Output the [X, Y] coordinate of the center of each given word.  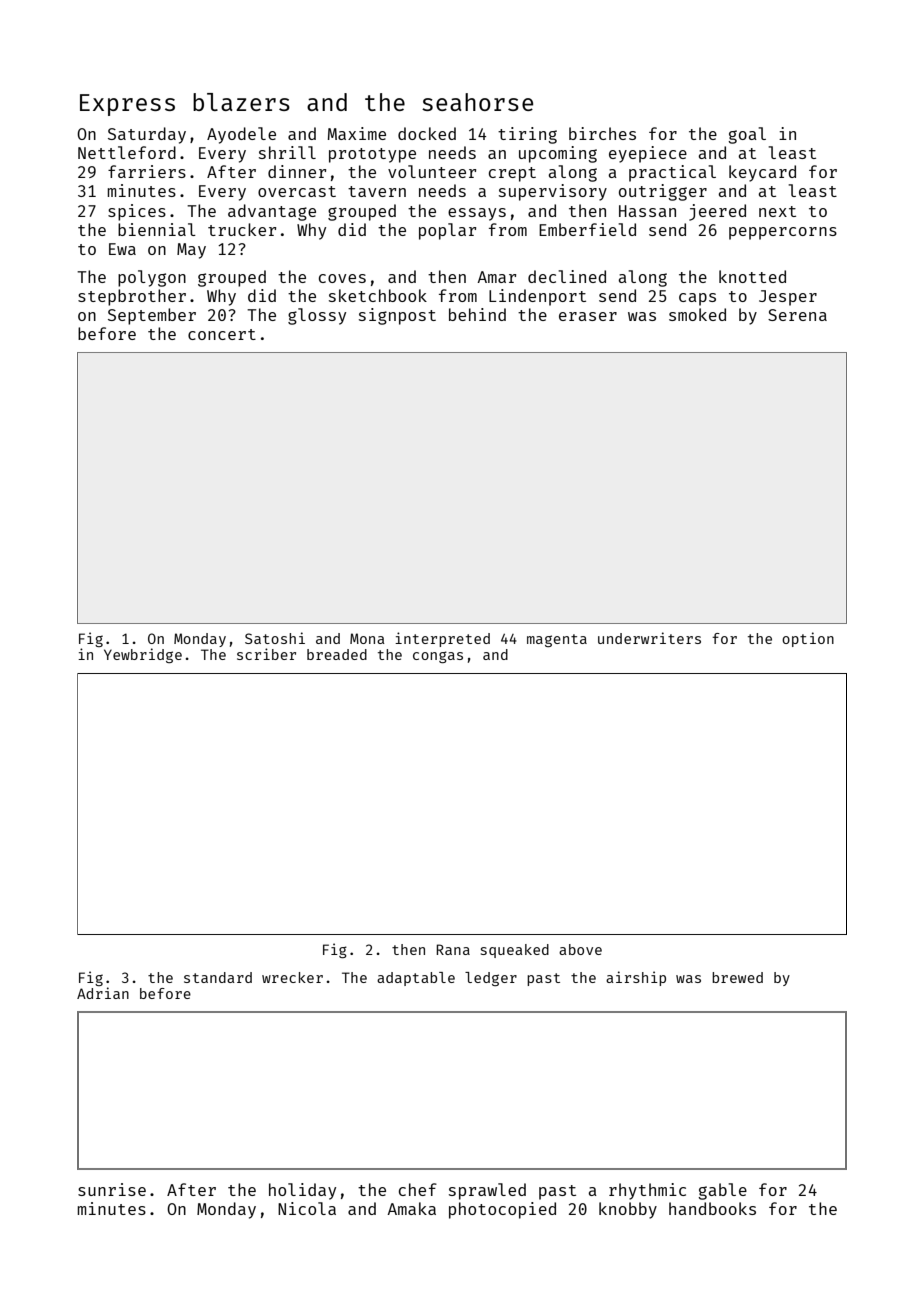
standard [218, 977]
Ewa [122, 249]
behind [477, 314]
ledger [491, 979]
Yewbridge [143, 655]
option [808, 639]
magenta [557, 640]
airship [636, 978]
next [777, 211]
